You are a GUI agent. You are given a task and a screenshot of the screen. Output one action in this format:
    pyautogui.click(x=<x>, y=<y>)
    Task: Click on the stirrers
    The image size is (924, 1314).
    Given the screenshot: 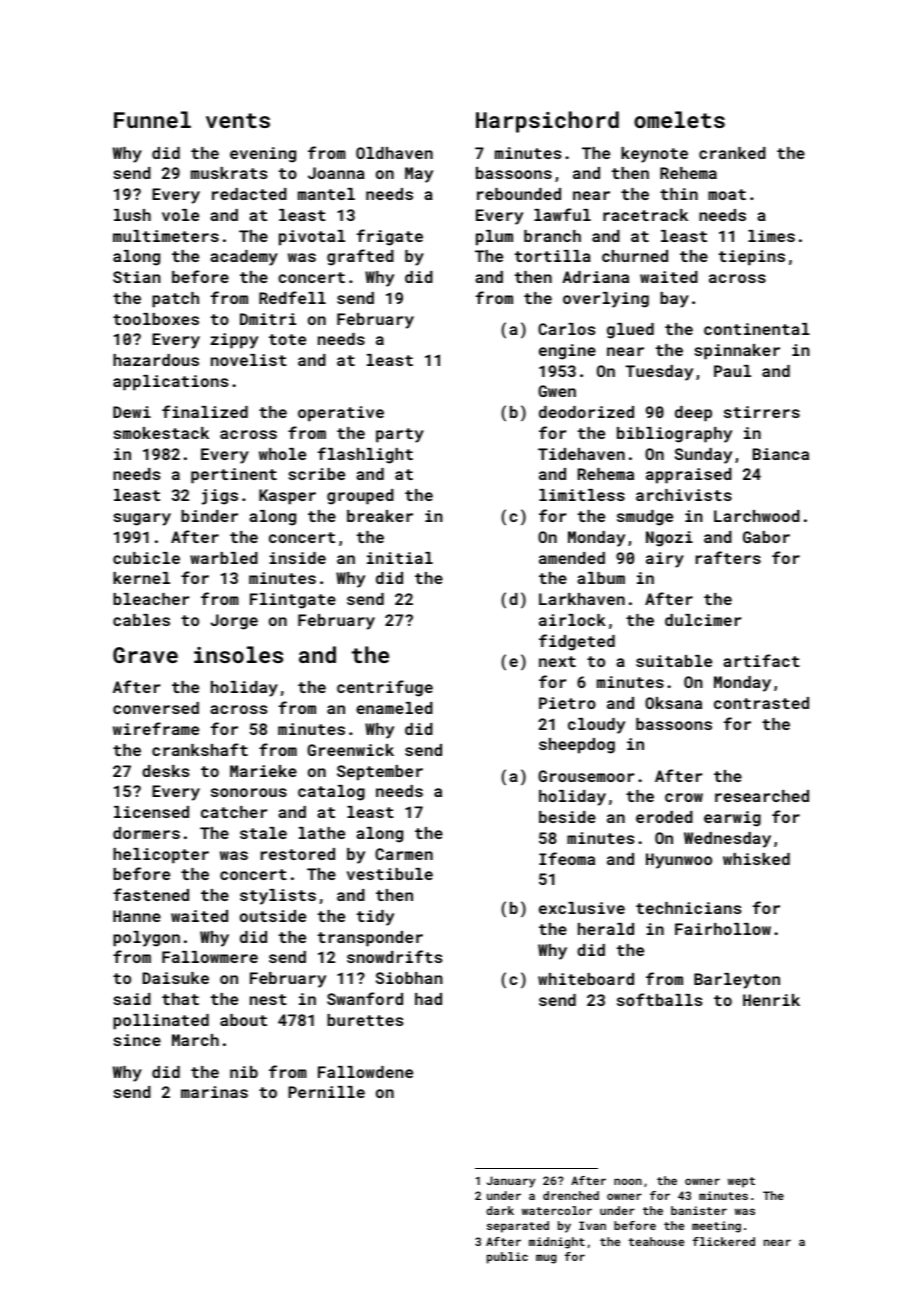 What is the action you would take?
    pyautogui.click(x=762, y=412)
